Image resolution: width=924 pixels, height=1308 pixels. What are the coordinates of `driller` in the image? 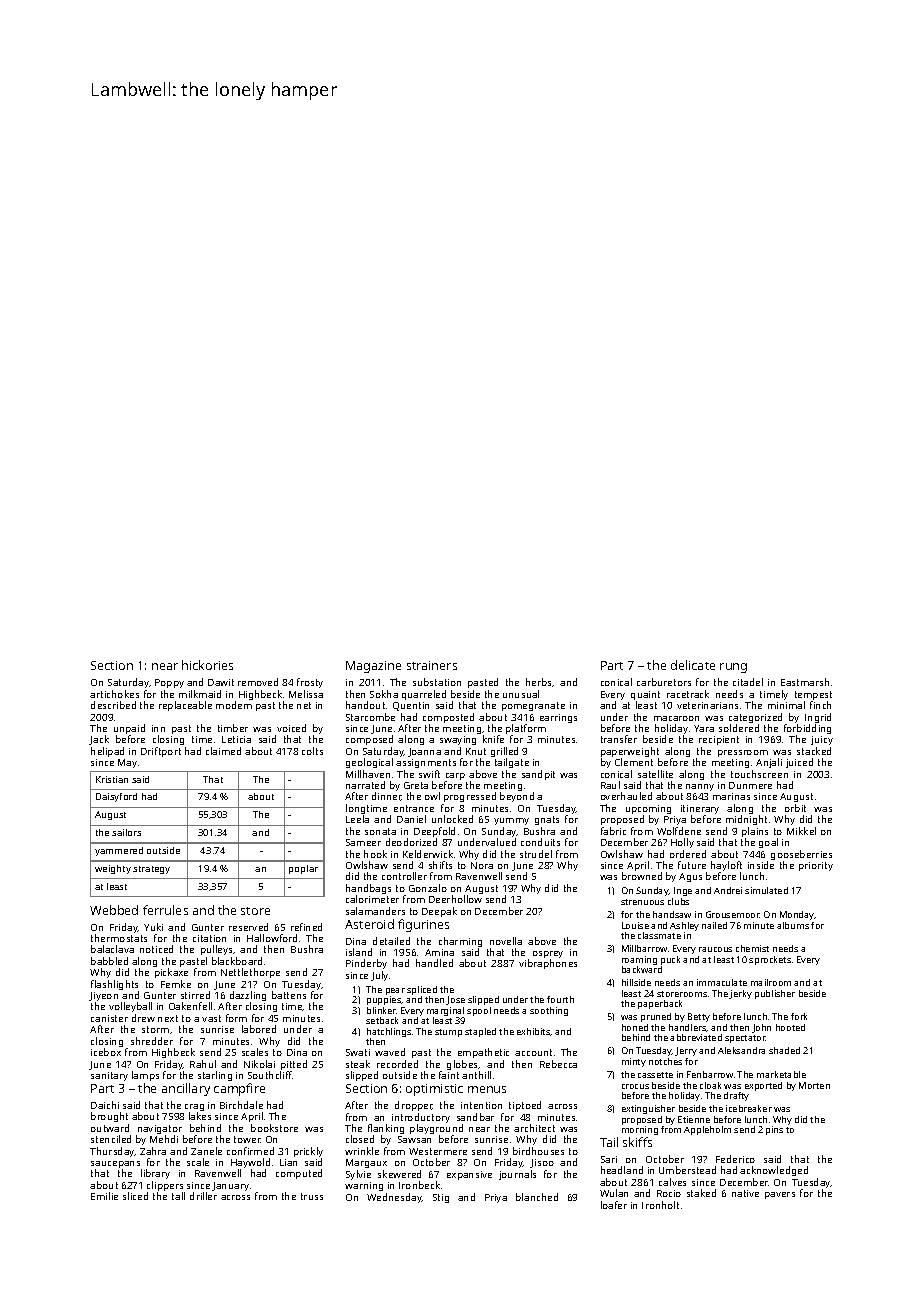 It's located at (203, 1196).
